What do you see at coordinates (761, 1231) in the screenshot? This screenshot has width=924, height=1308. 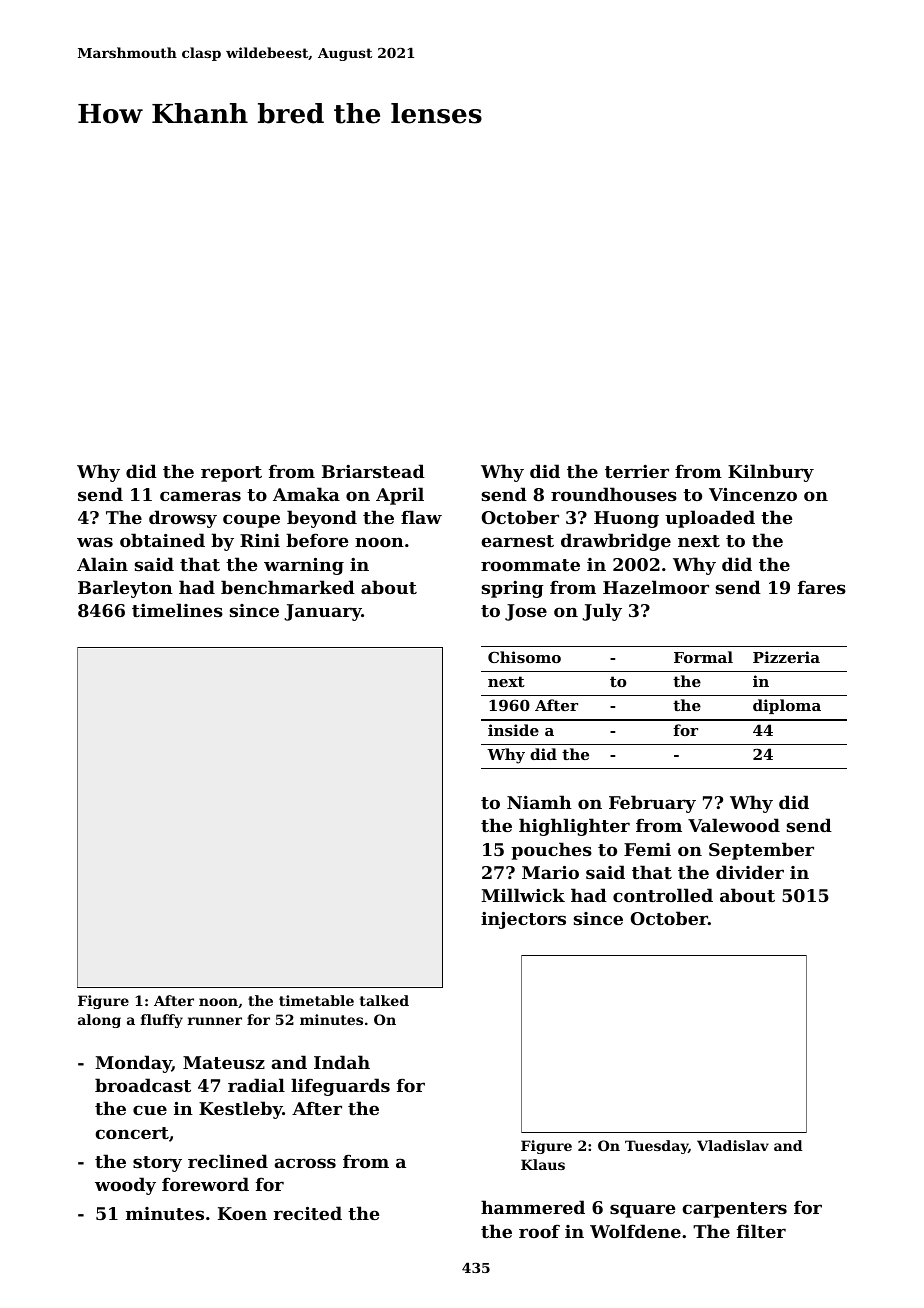 I see `filter` at bounding box center [761, 1231].
